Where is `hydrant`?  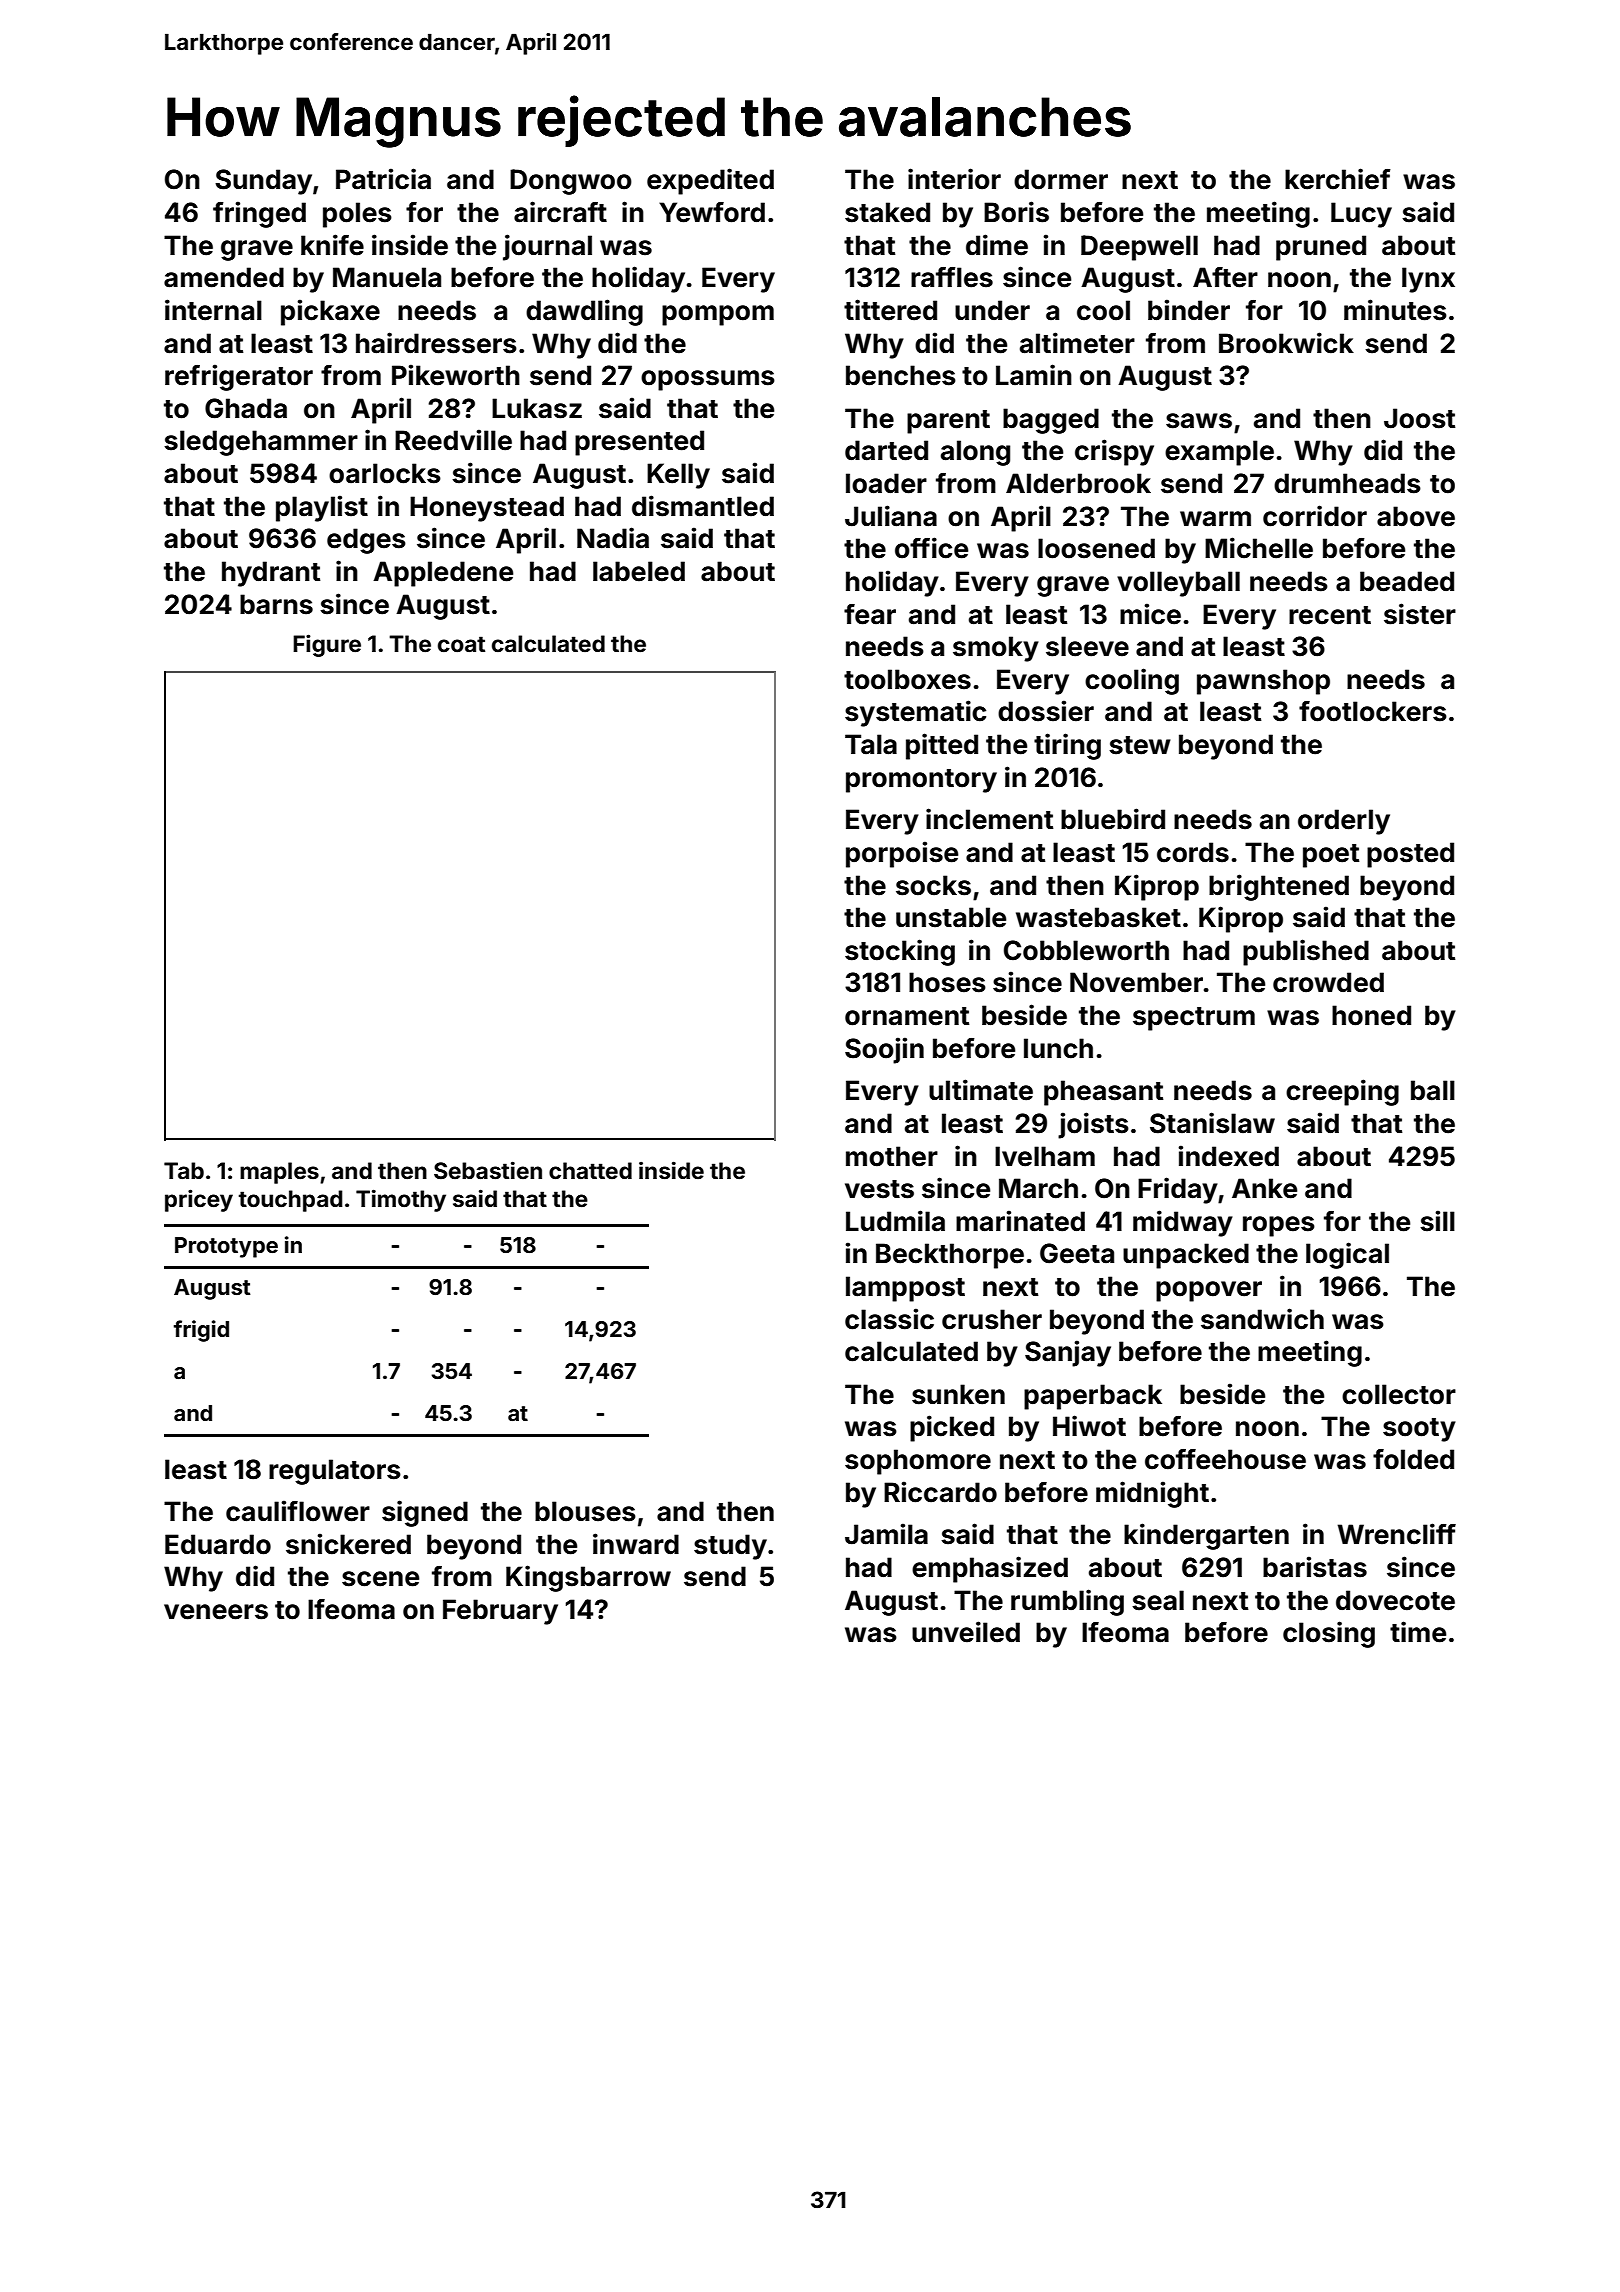 hydrant is located at coordinates (271, 574).
